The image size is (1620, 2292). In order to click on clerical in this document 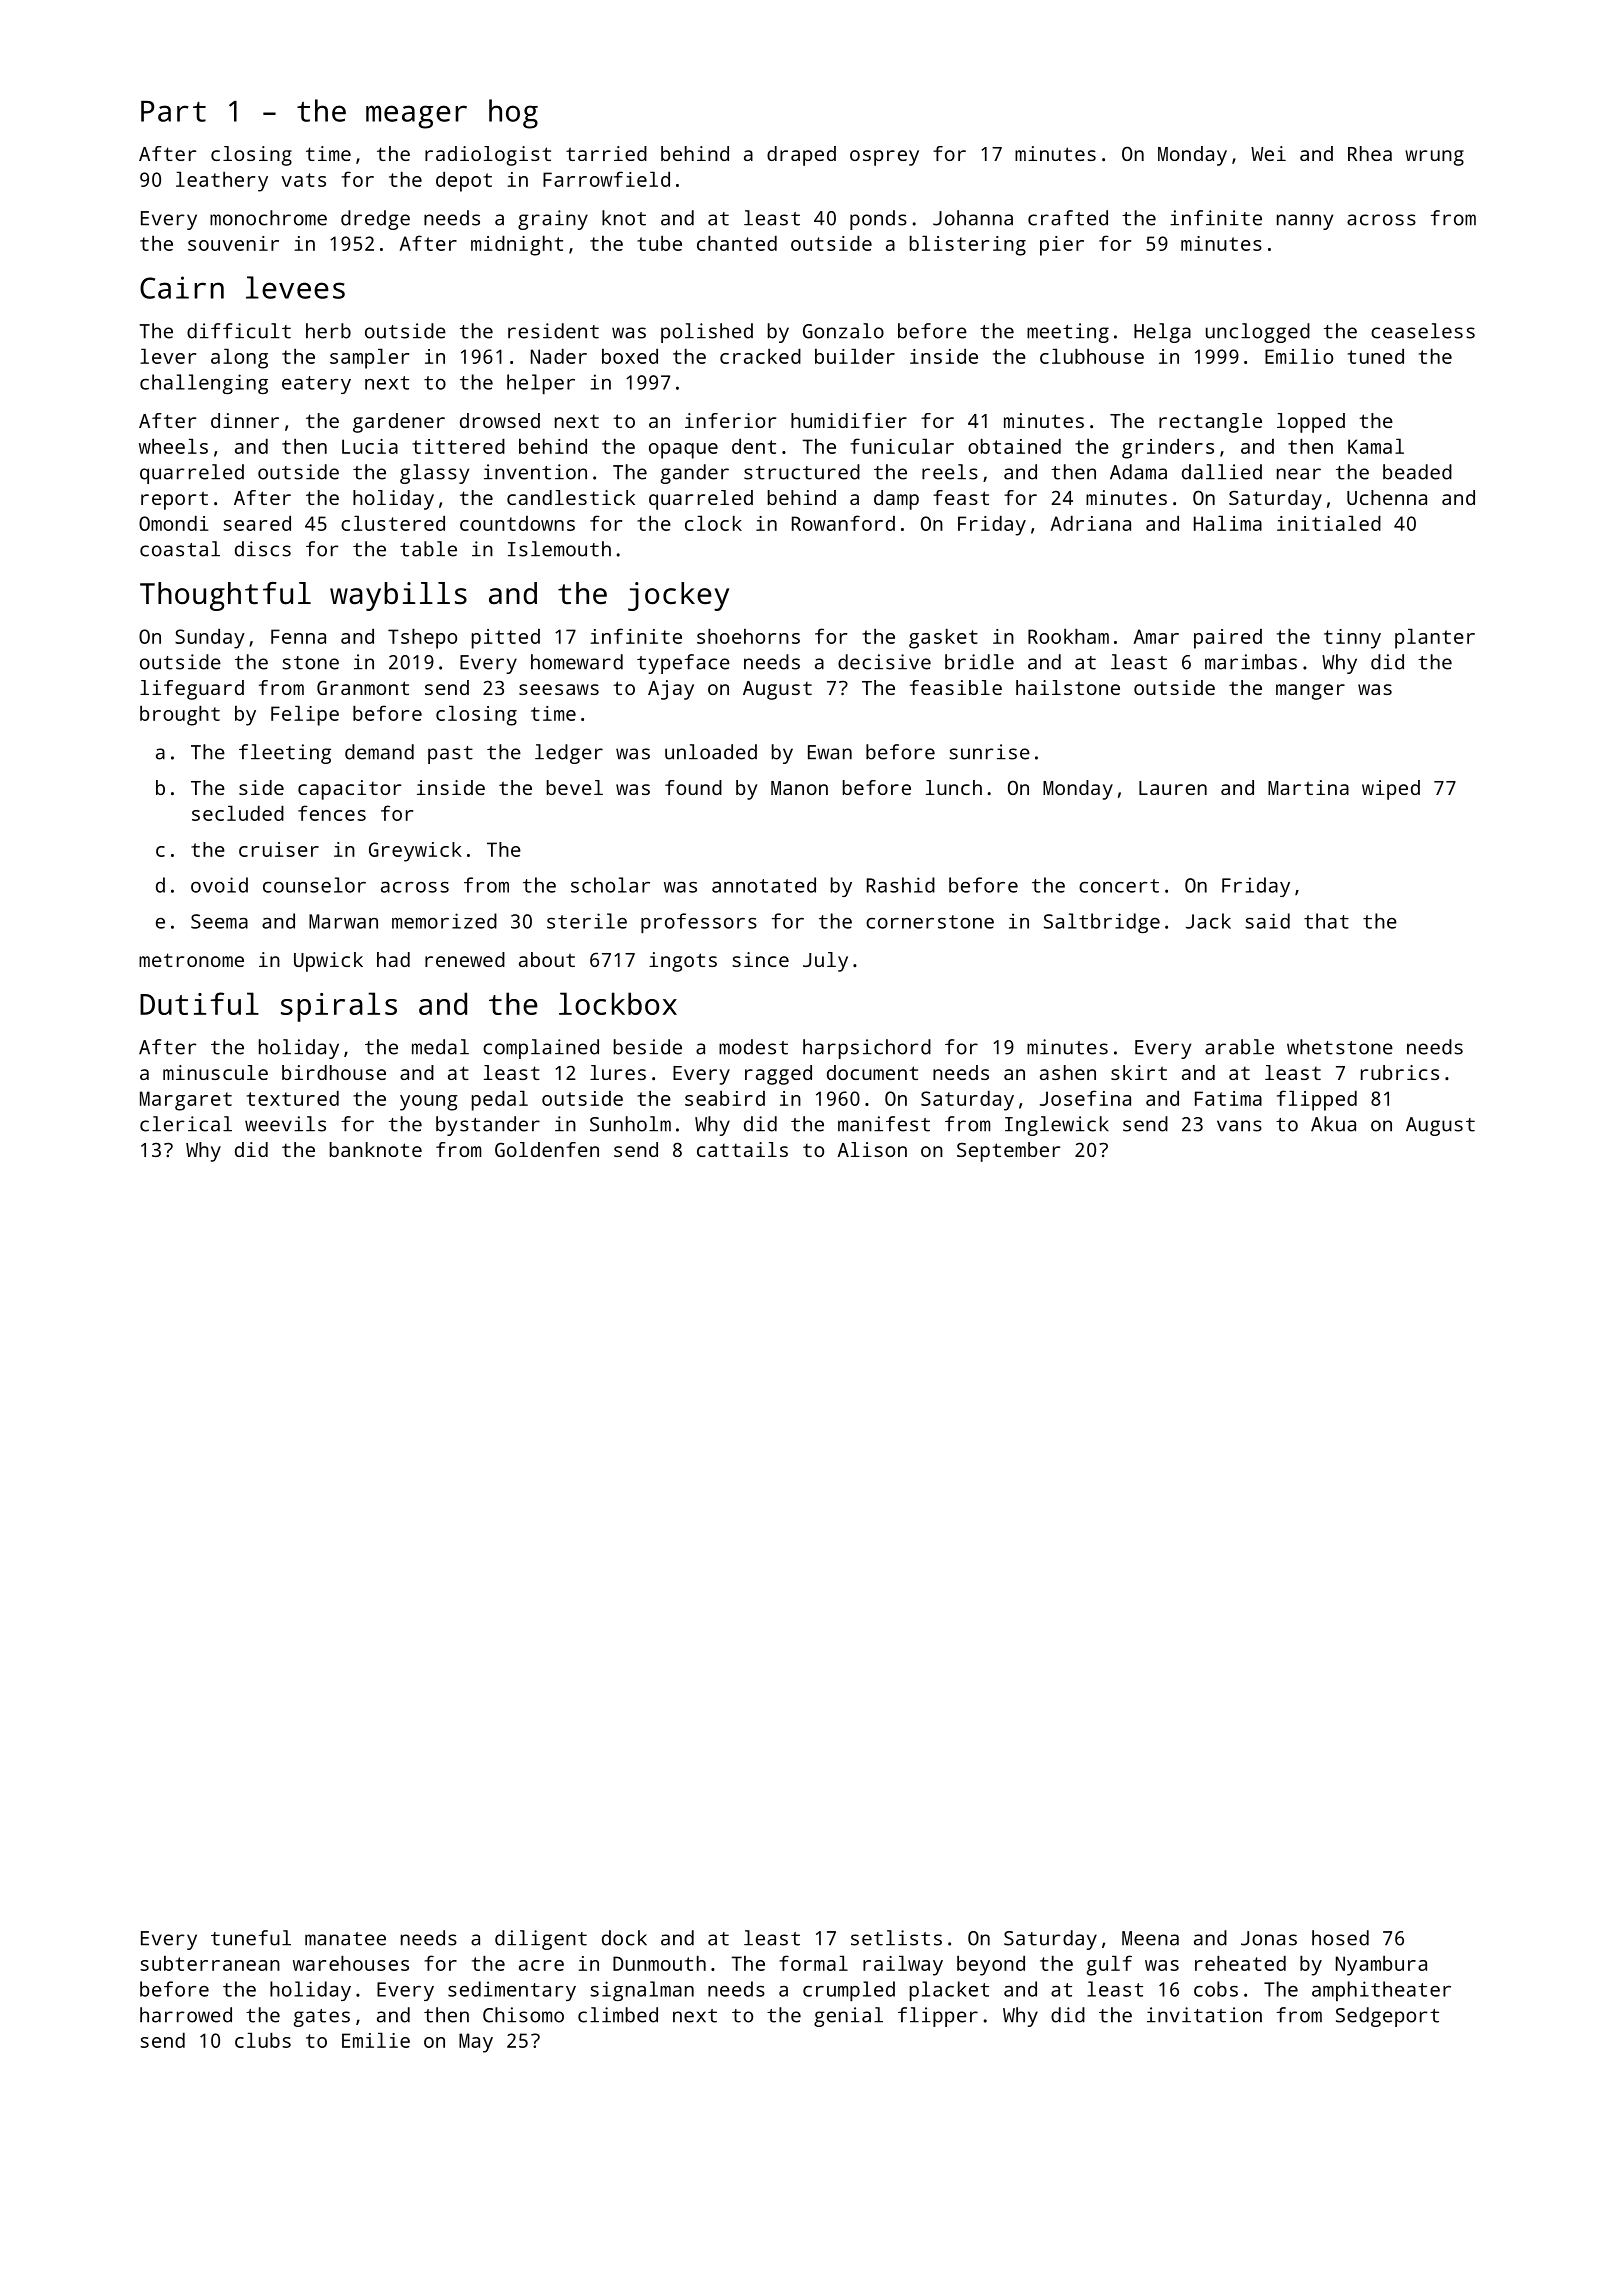, I will do `click(186, 1124)`.
